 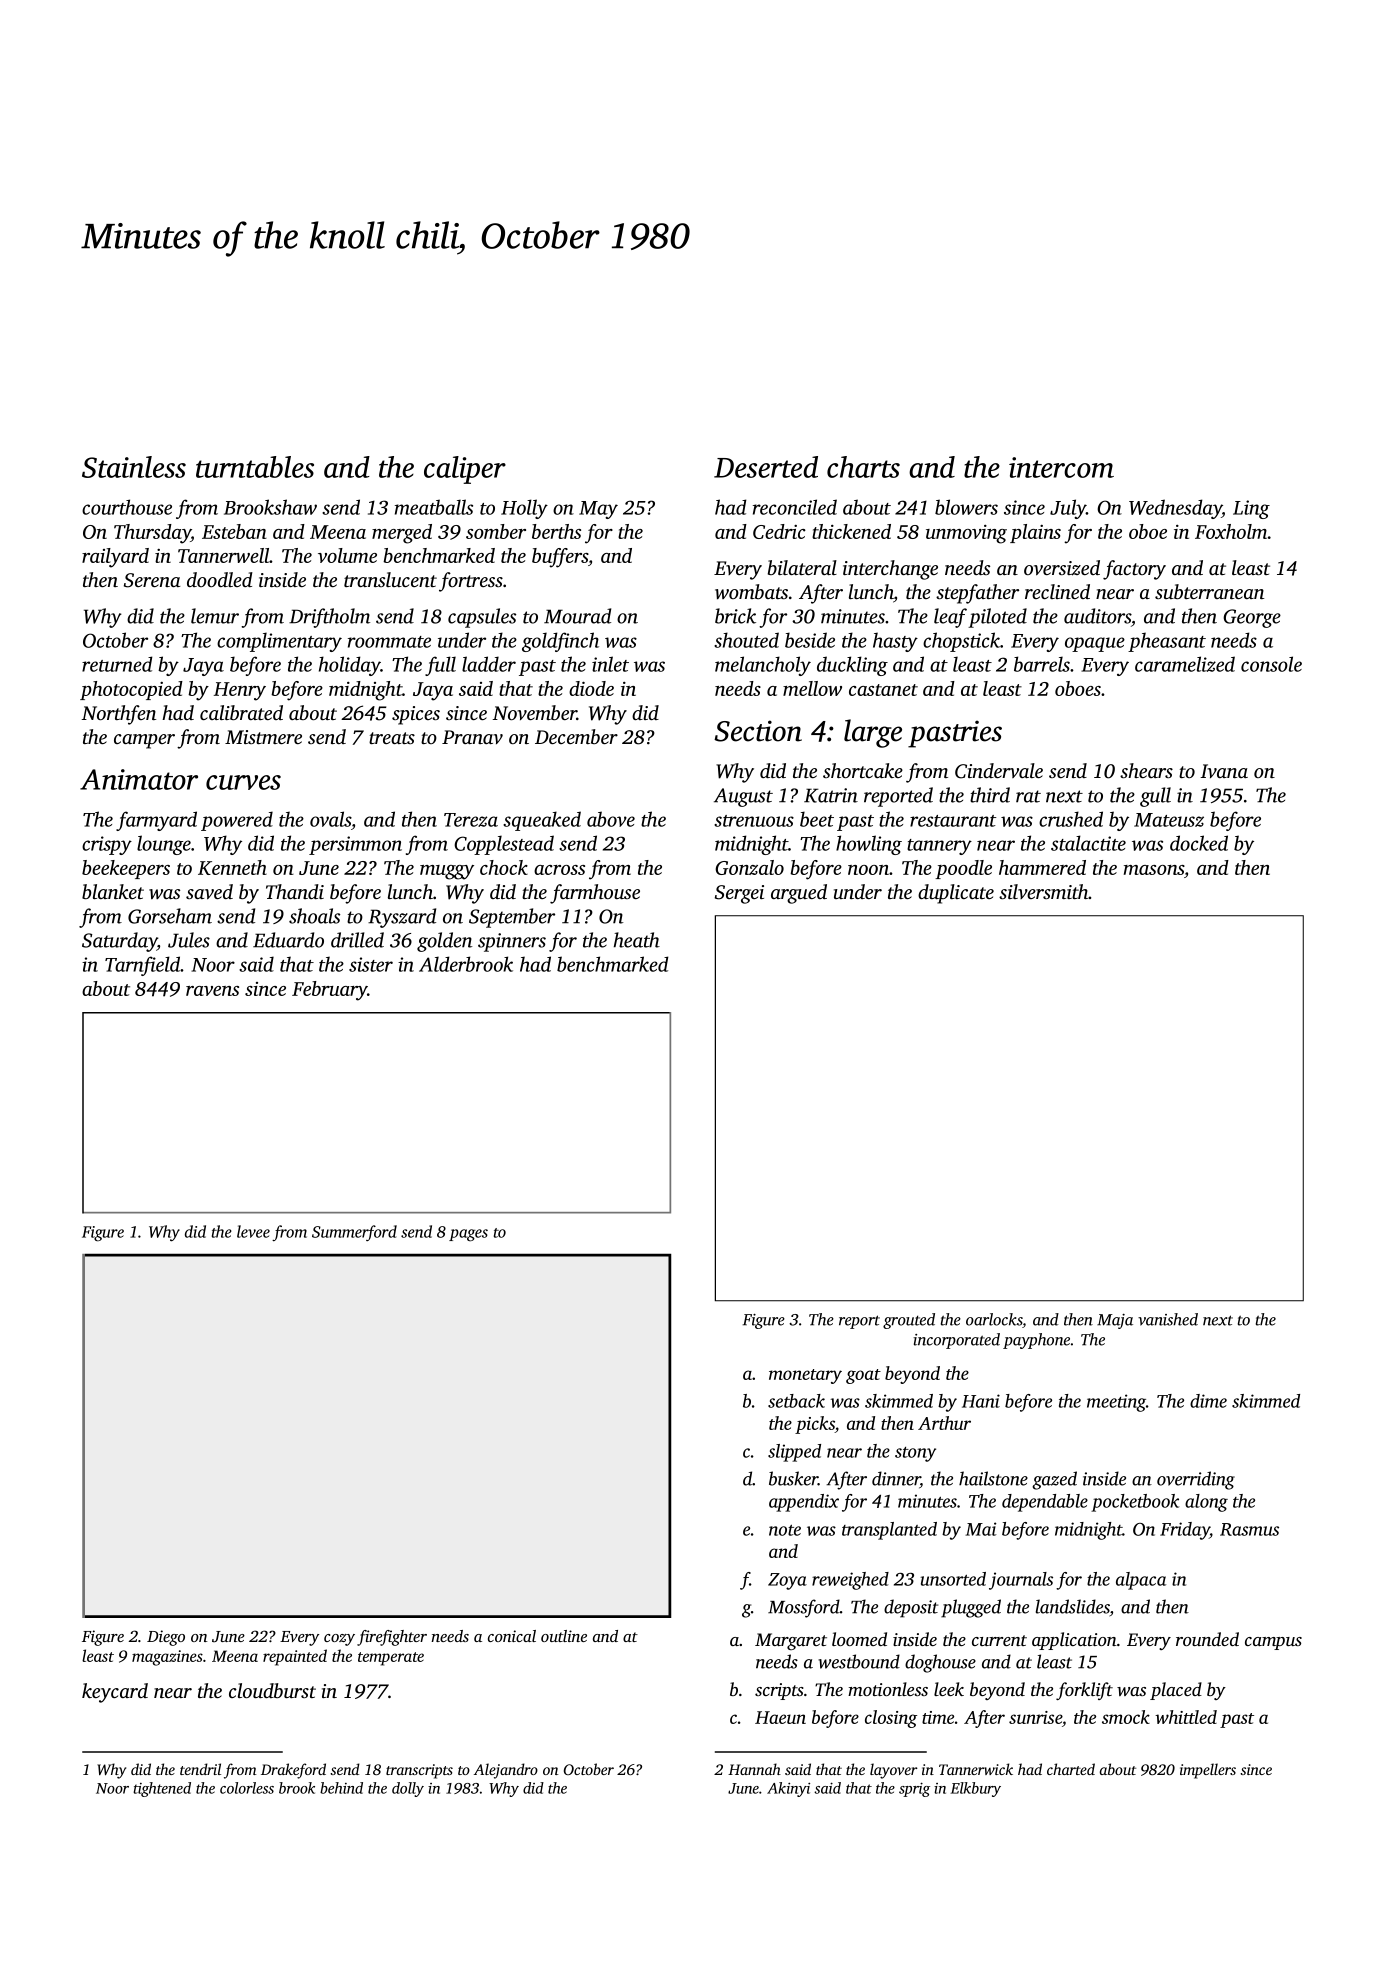 What do you see at coordinates (339, 1640) in the image?
I see `cozy` at bounding box center [339, 1640].
